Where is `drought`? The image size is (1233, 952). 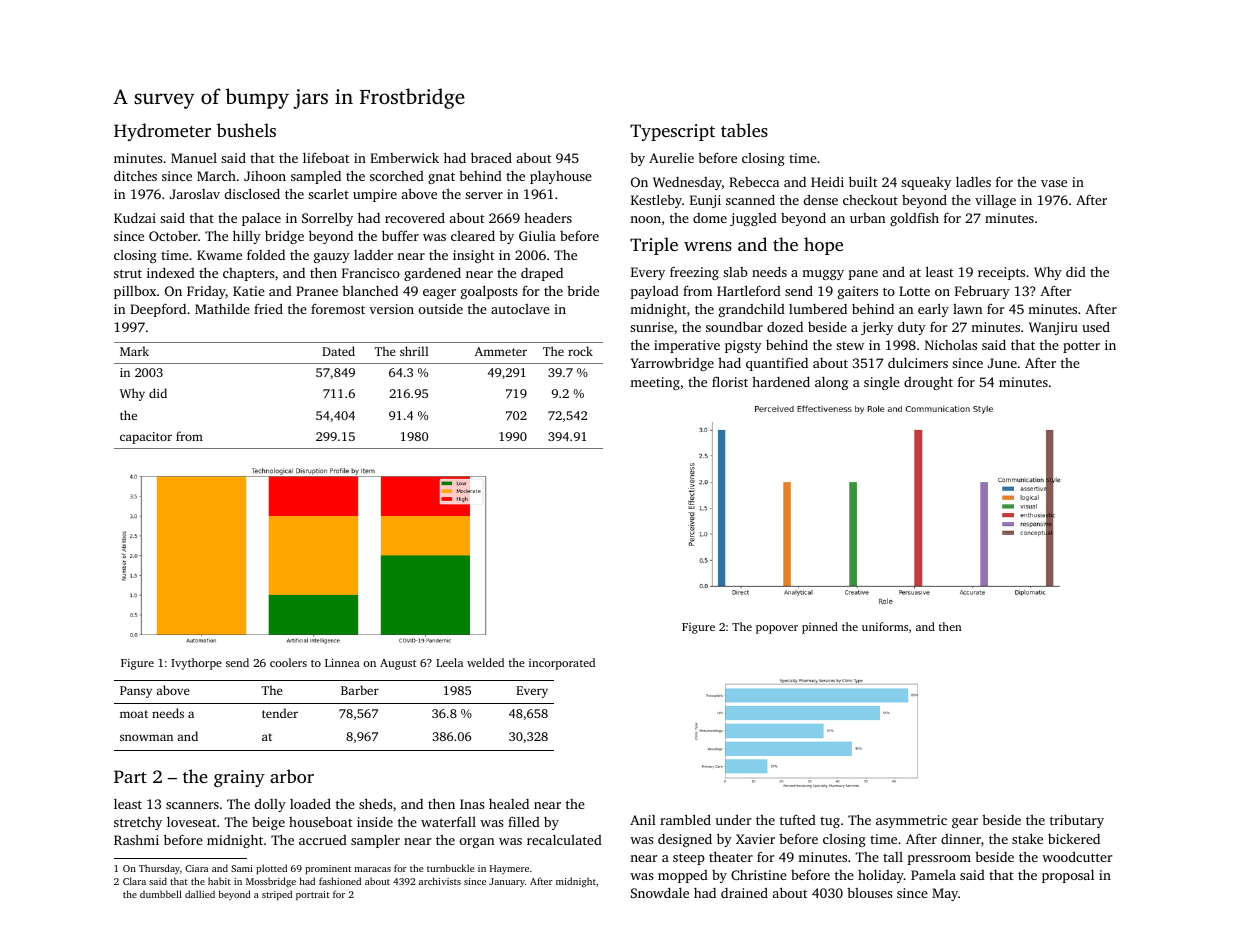 drought is located at coordinates (928, 383).
